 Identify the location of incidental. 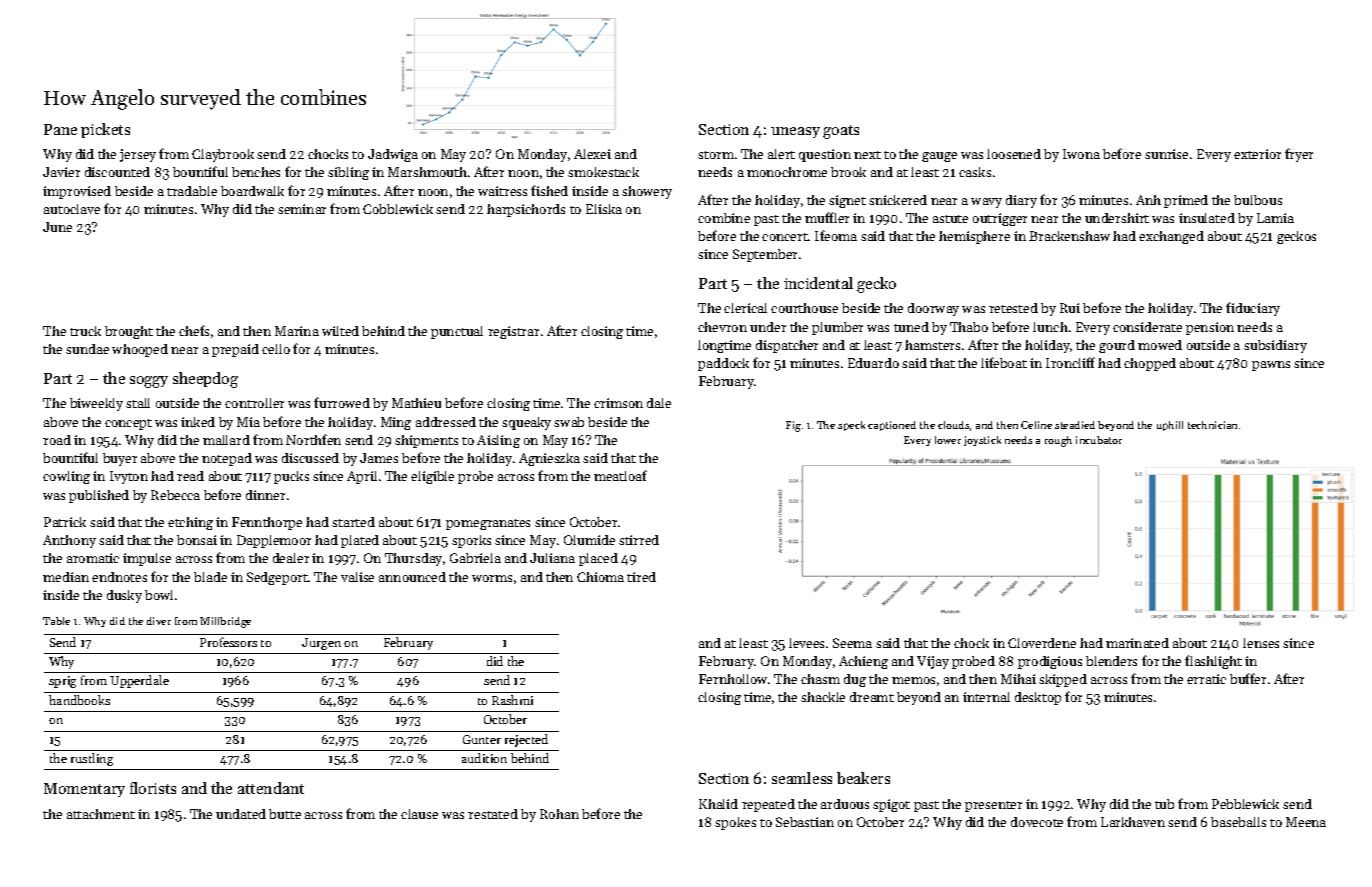
(818, 283).
